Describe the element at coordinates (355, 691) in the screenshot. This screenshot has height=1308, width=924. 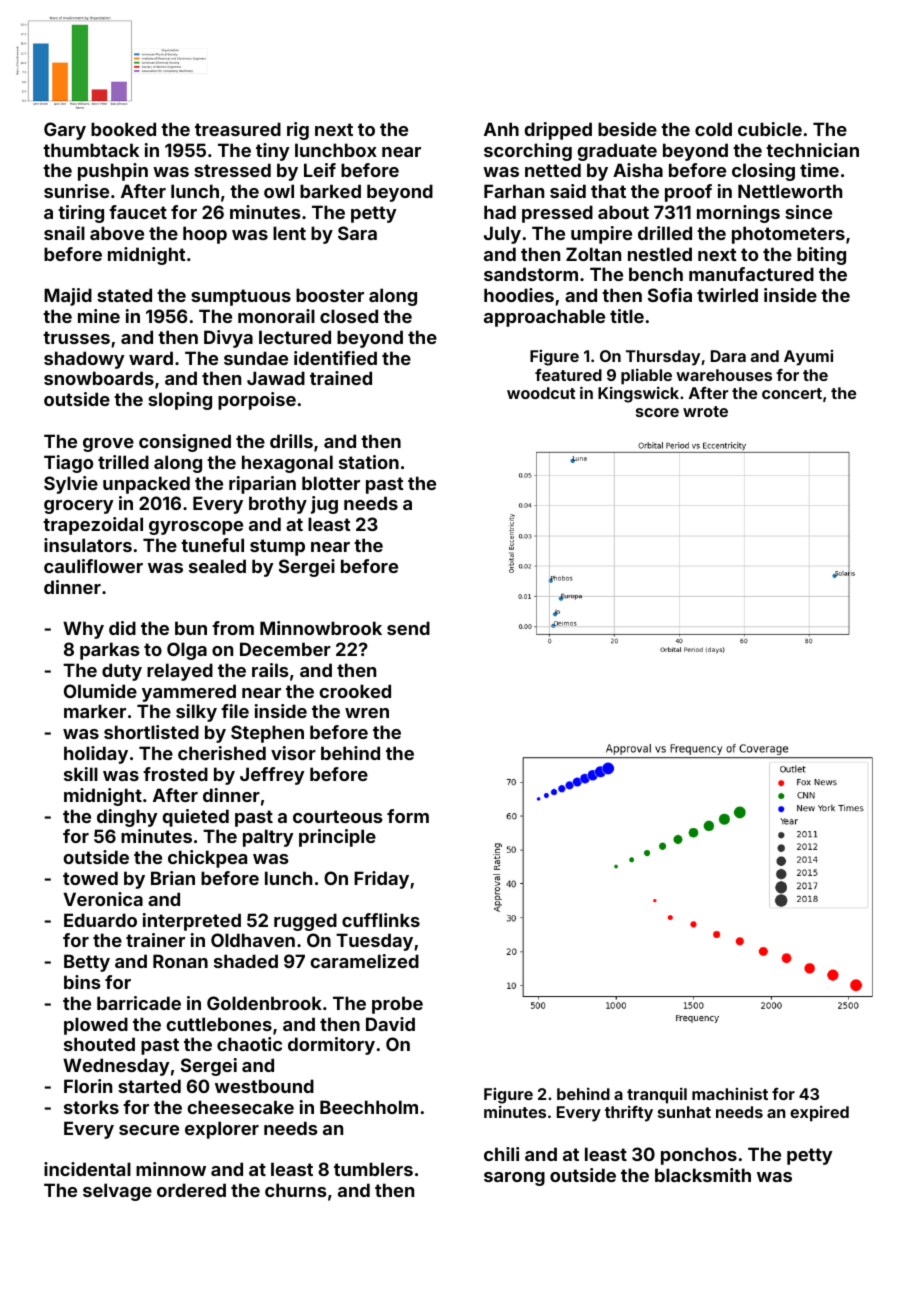
I see `crooked` at that location.
